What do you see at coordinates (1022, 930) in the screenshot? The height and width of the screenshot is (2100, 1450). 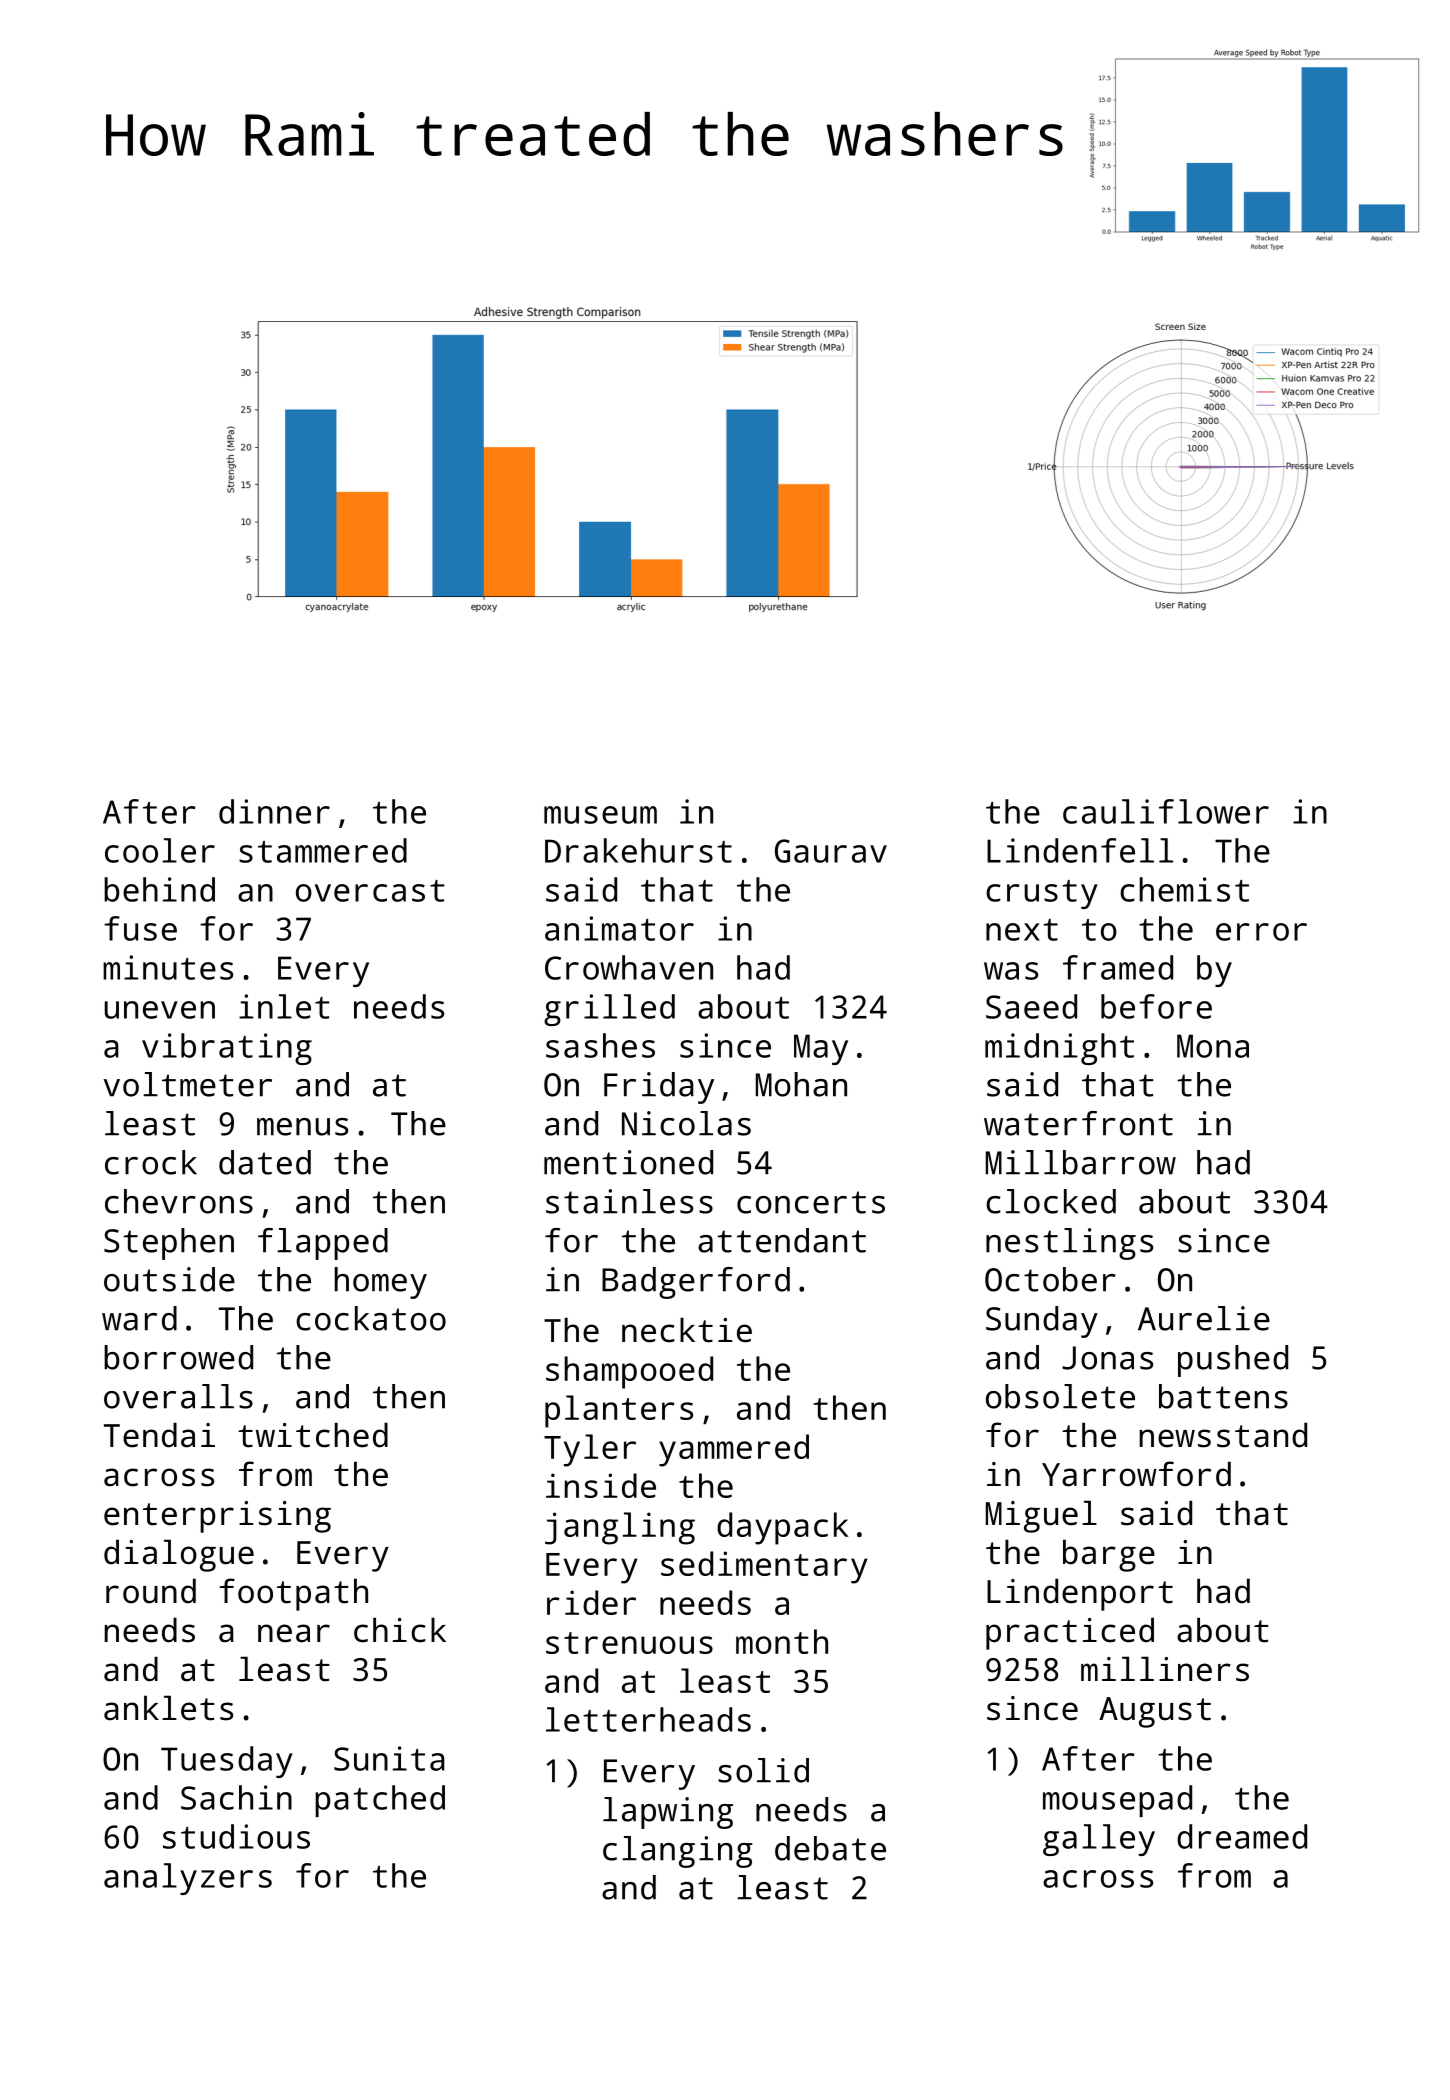 I see `next` at bounding box center [1022, 930].
